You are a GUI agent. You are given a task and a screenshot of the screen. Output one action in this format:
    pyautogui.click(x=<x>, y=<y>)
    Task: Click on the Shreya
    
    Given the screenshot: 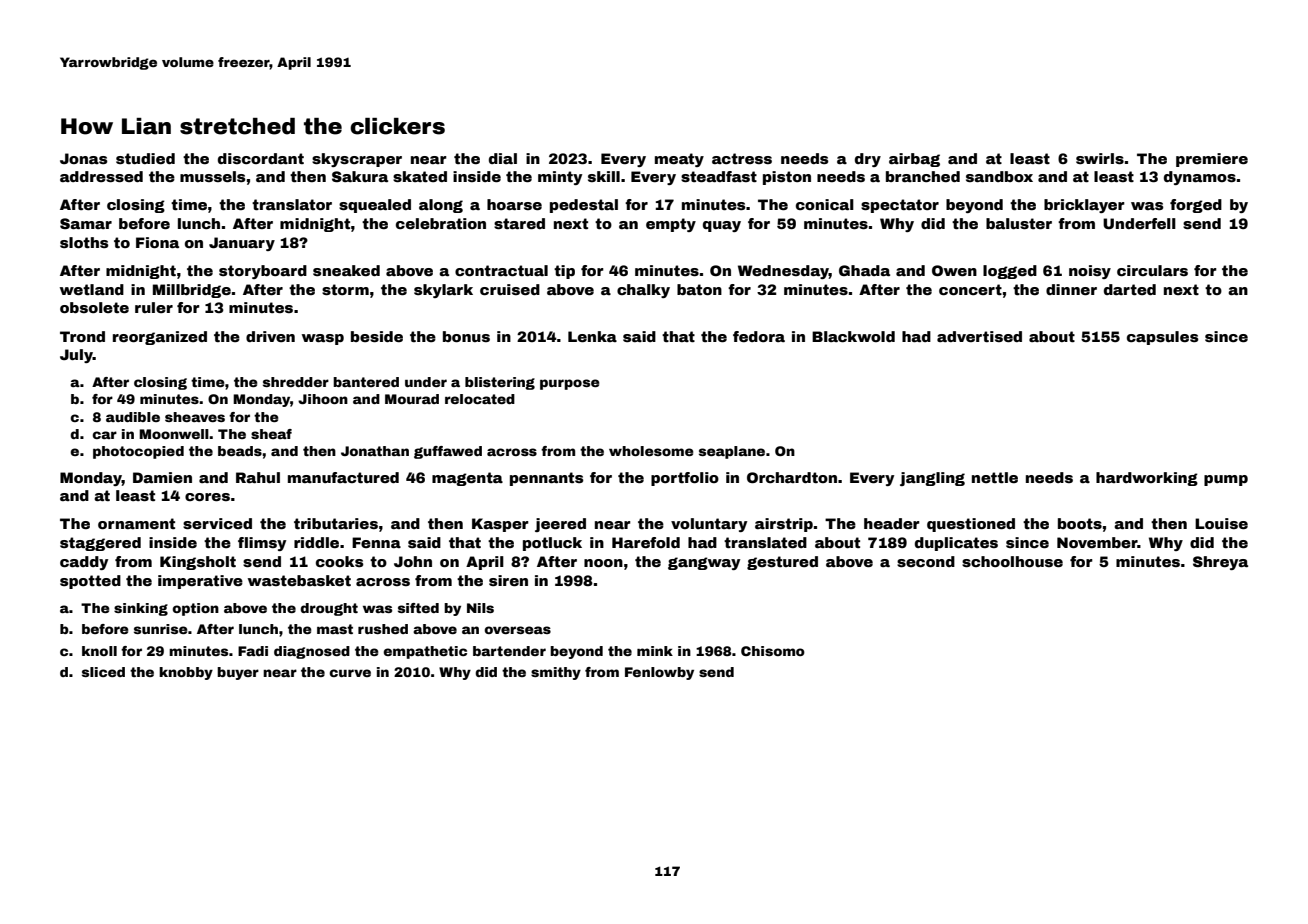 What is the action you would take?
    pyautogui.click(x=1220, y=563)
